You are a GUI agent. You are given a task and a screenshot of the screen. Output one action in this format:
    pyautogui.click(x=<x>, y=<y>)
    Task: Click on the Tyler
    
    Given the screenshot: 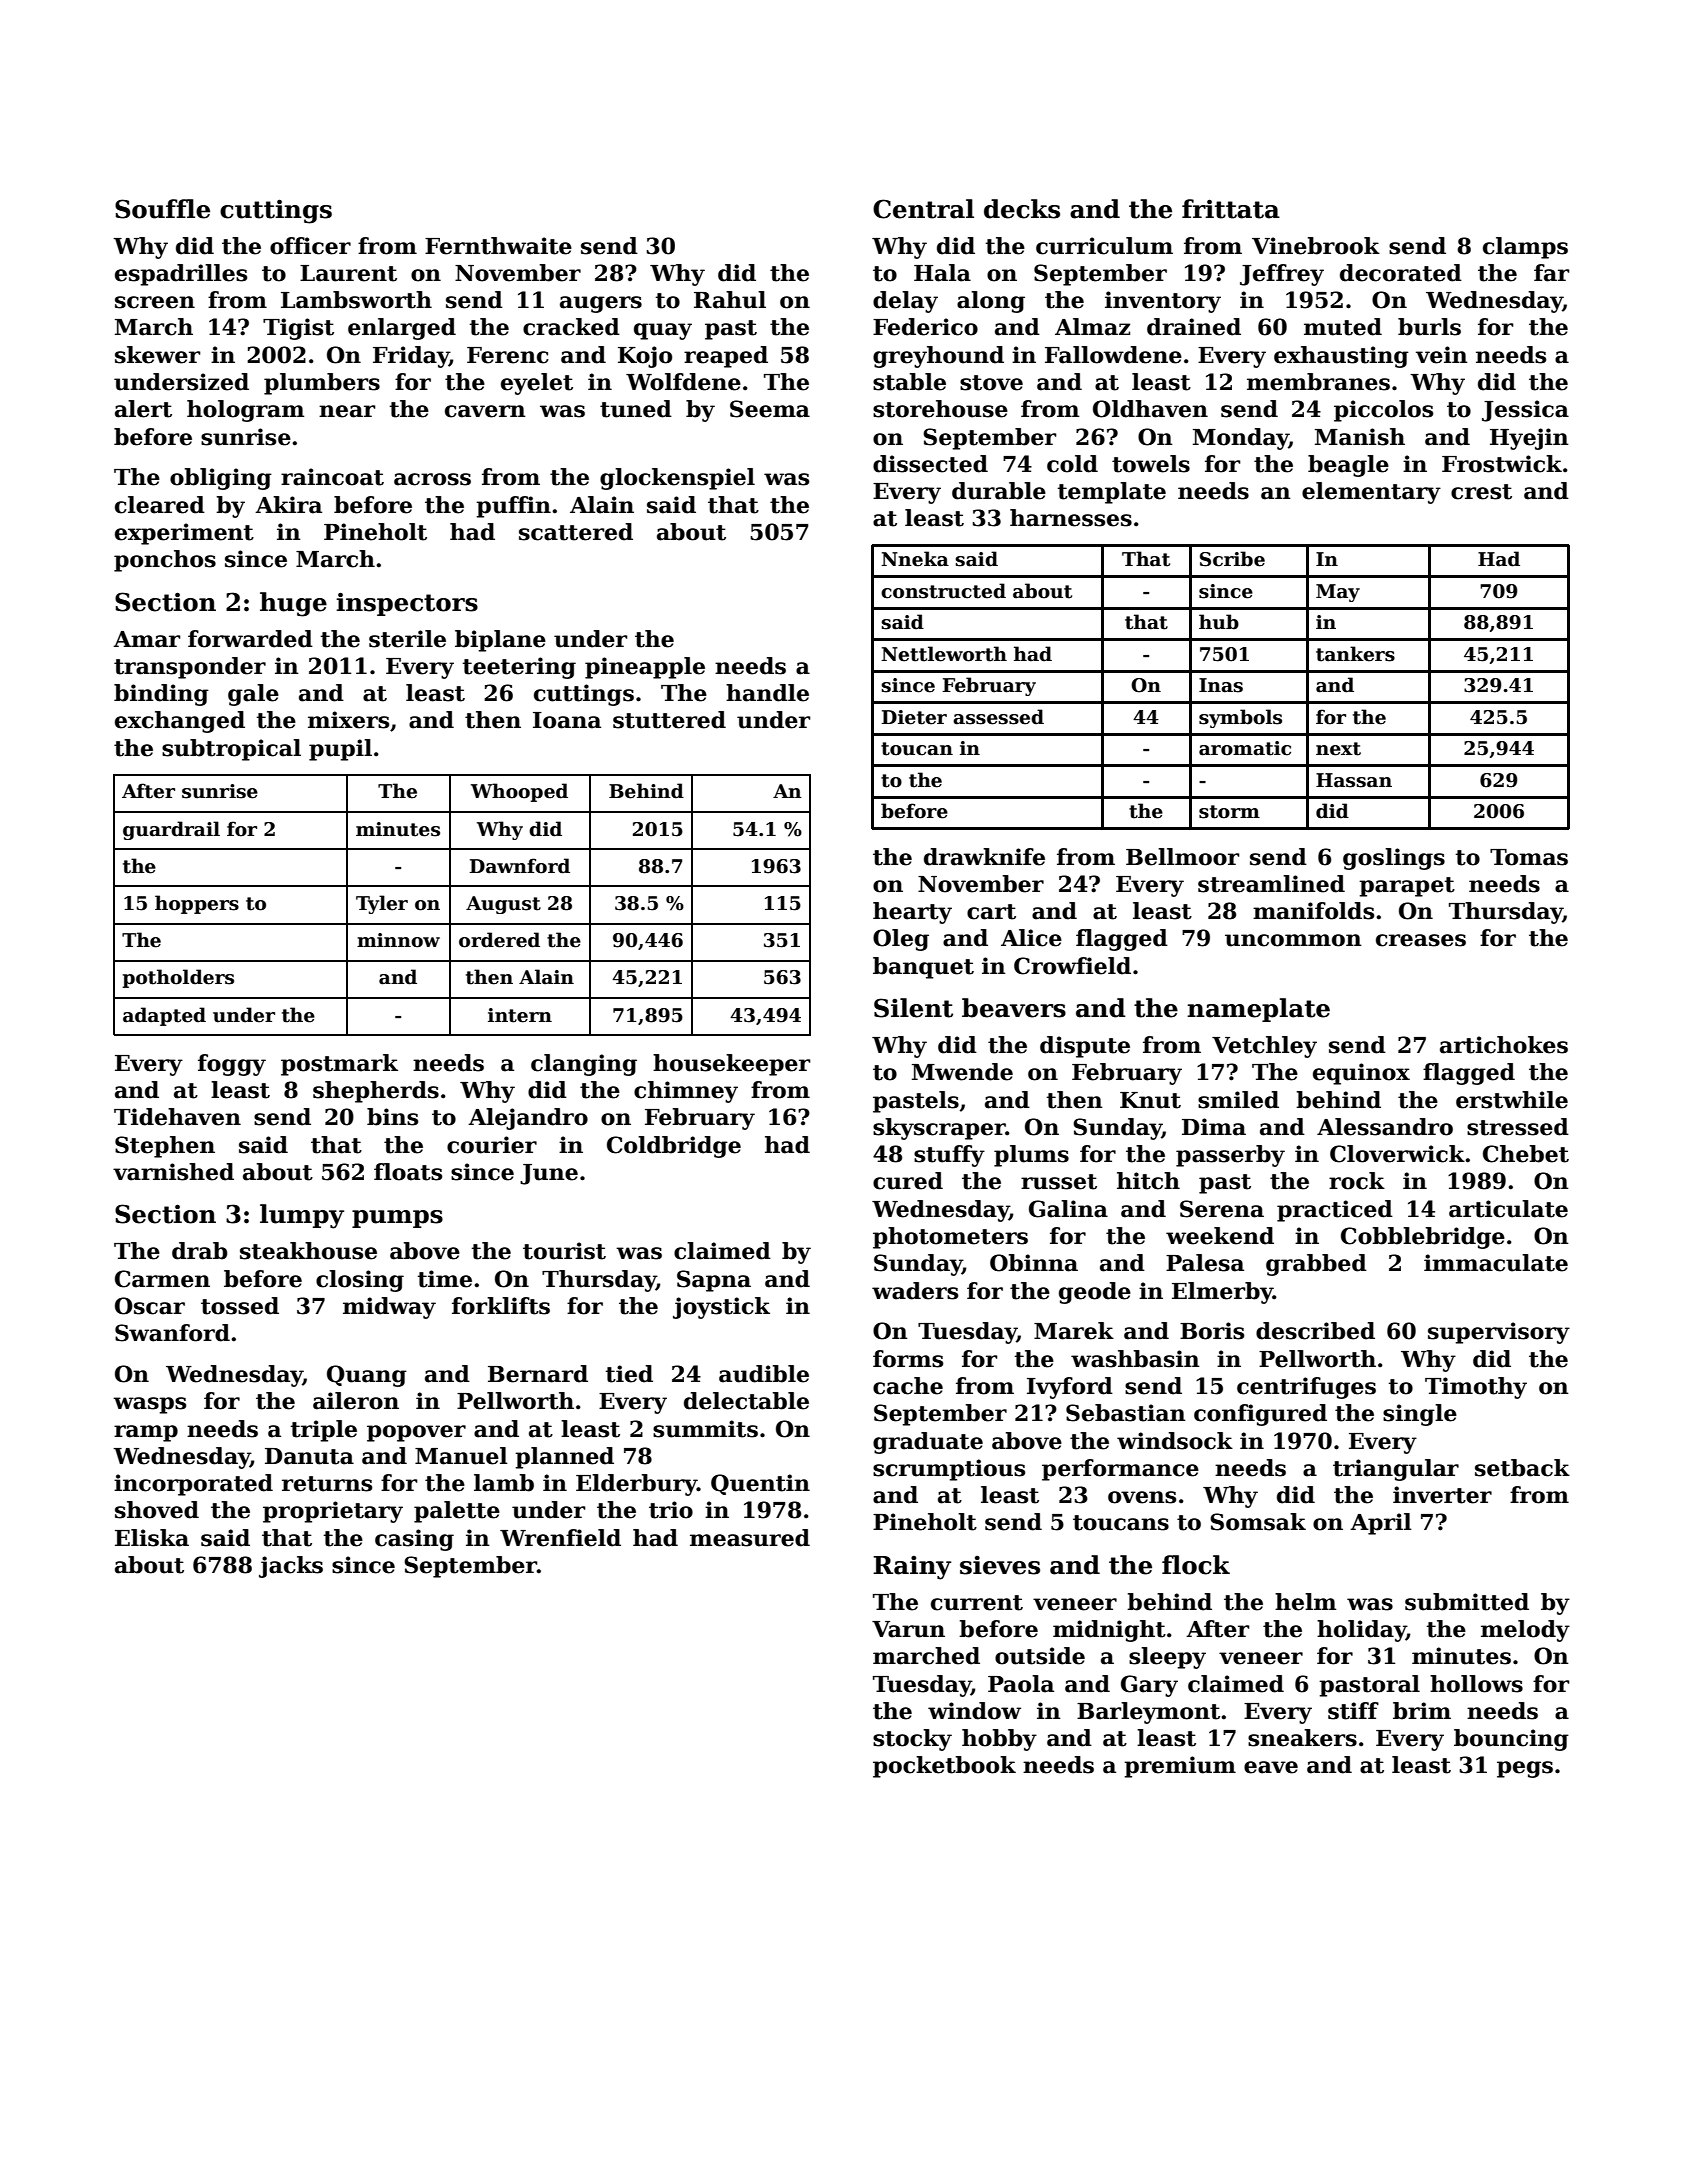 What is the action you would take?
    pyautogui.click(x=382, y=904)
